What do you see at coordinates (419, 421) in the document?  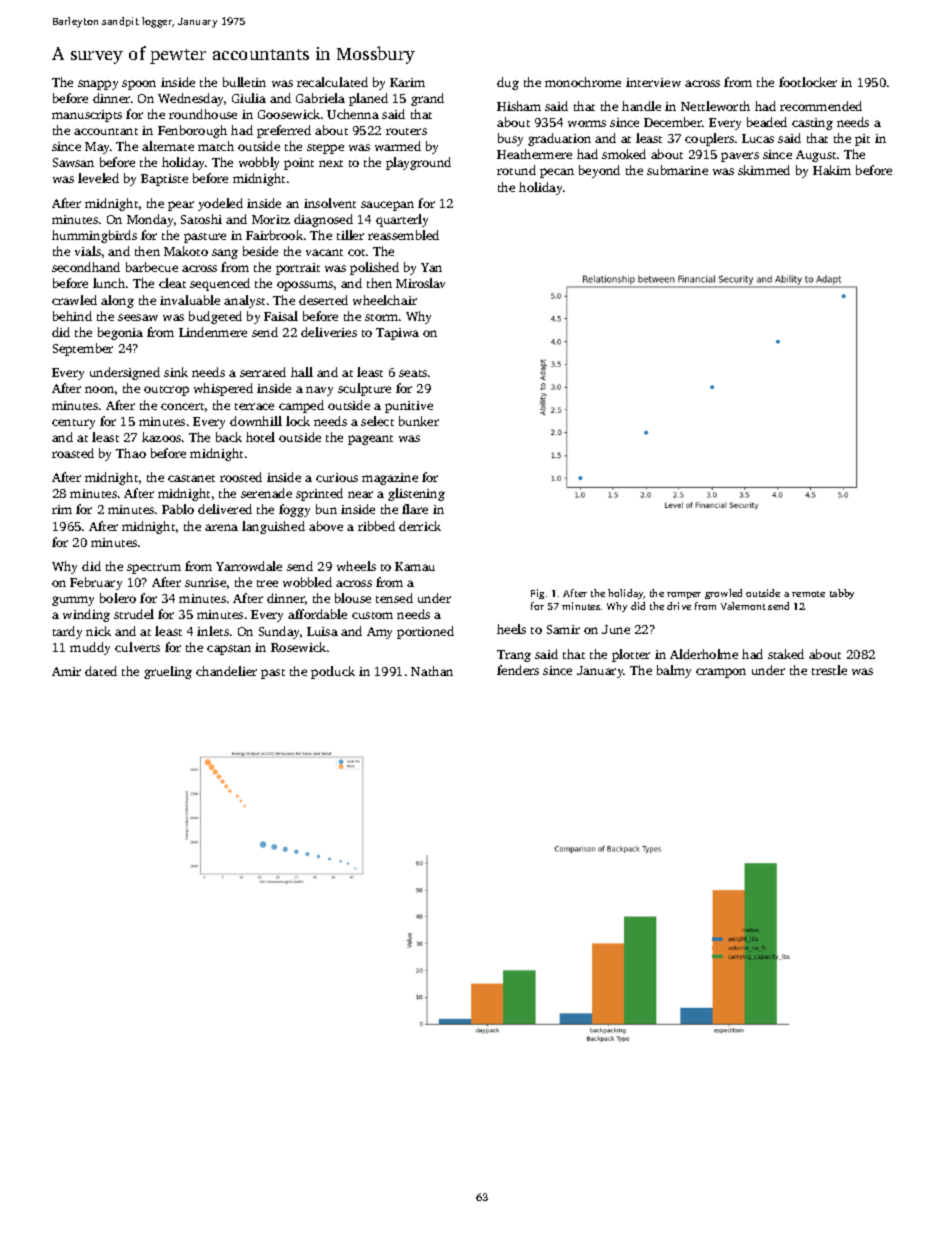 I see `bunker` at bounding box center [419, 421].
